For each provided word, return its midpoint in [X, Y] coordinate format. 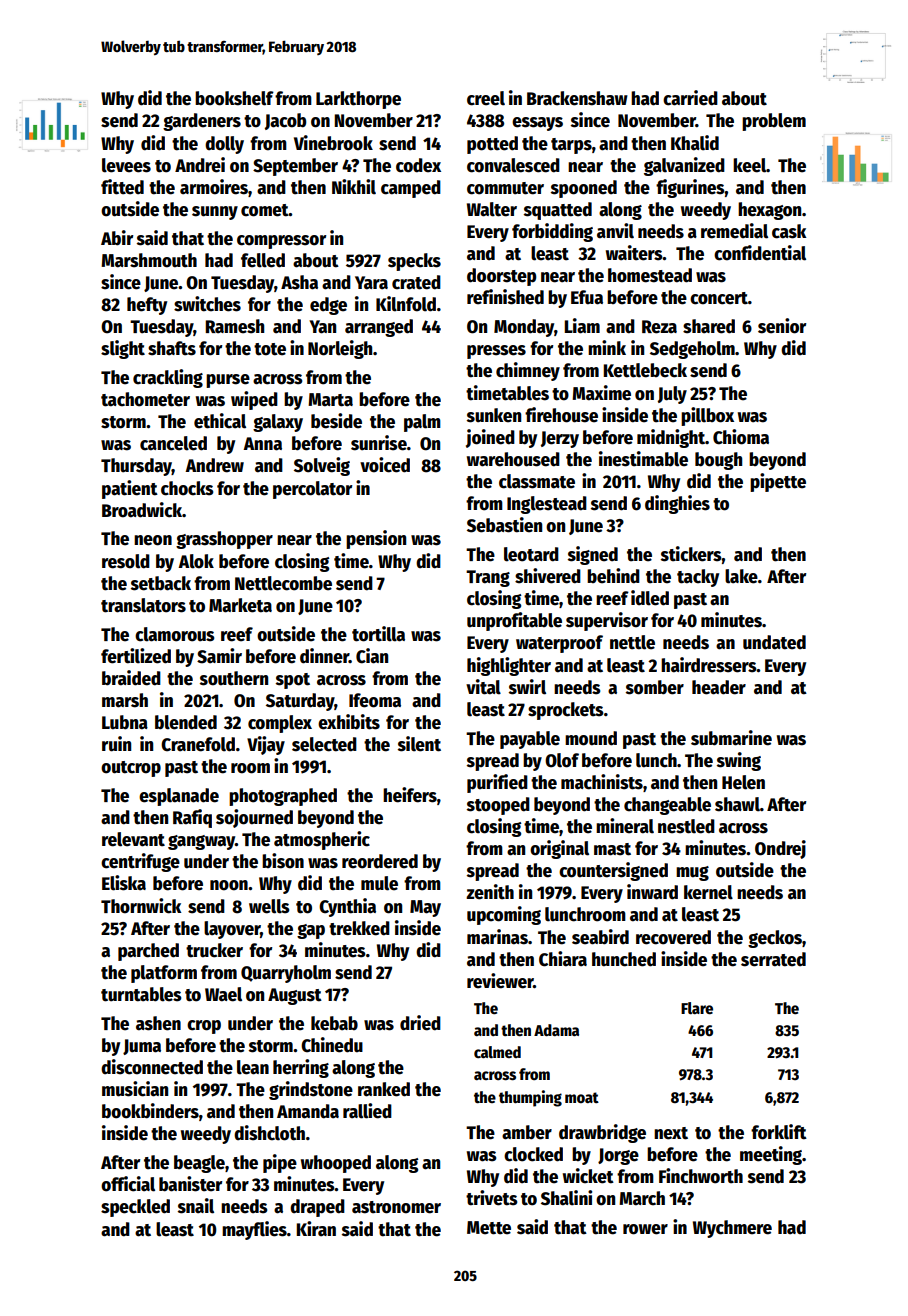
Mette [489, 1228]
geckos [775, 939]
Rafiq [192, 818]
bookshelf [234, 98]
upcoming [504, 915]
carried [690, 98]
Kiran [316, 1229]
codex [418, 165]
